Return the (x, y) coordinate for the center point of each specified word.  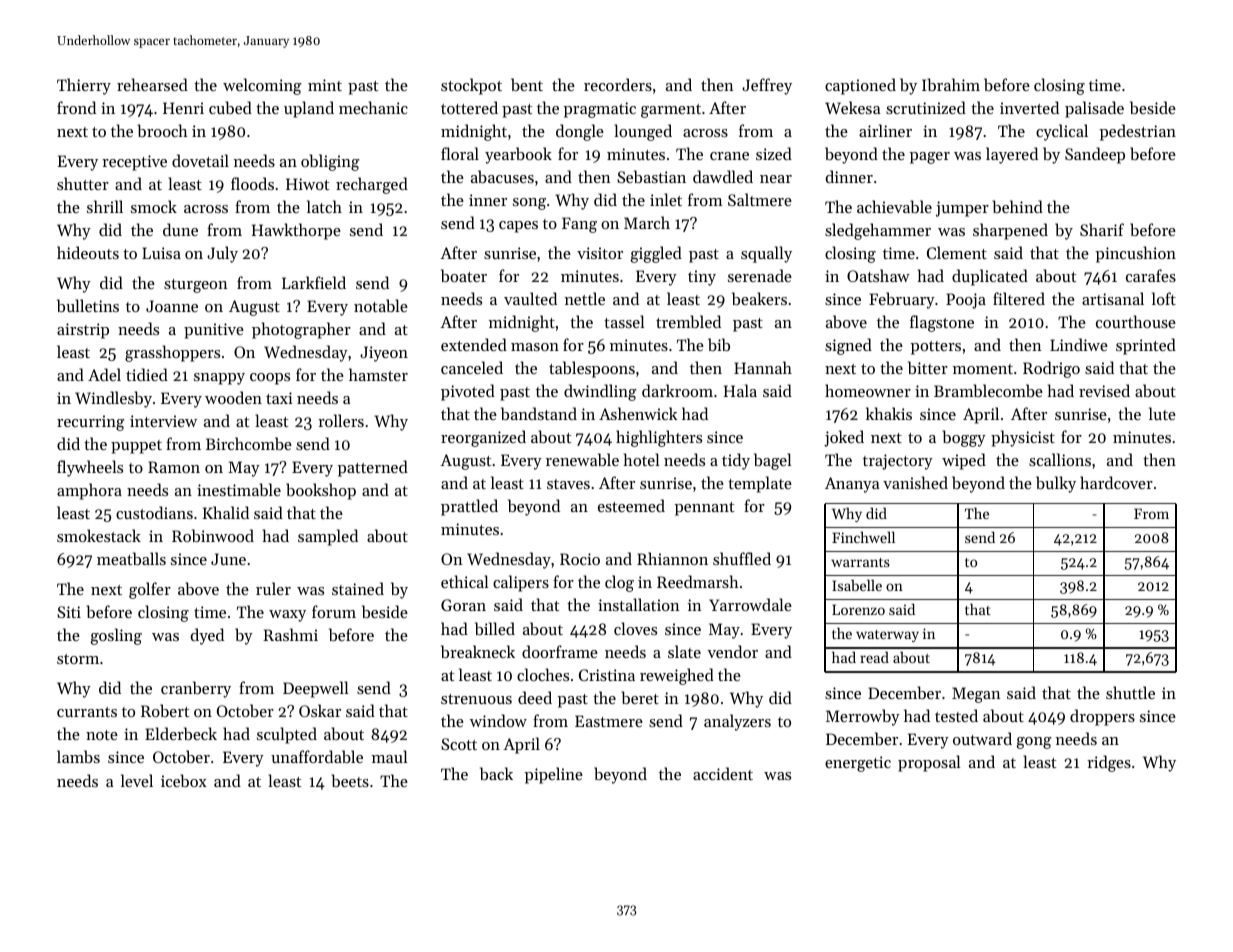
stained (358, 588)
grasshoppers (172, 353)
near (776, 179)
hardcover (1116, 482)
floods (252, 183)
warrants (860, 562)
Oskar (320, 710)
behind (1018, 206)
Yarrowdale (750, 604)
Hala (740, 390)
